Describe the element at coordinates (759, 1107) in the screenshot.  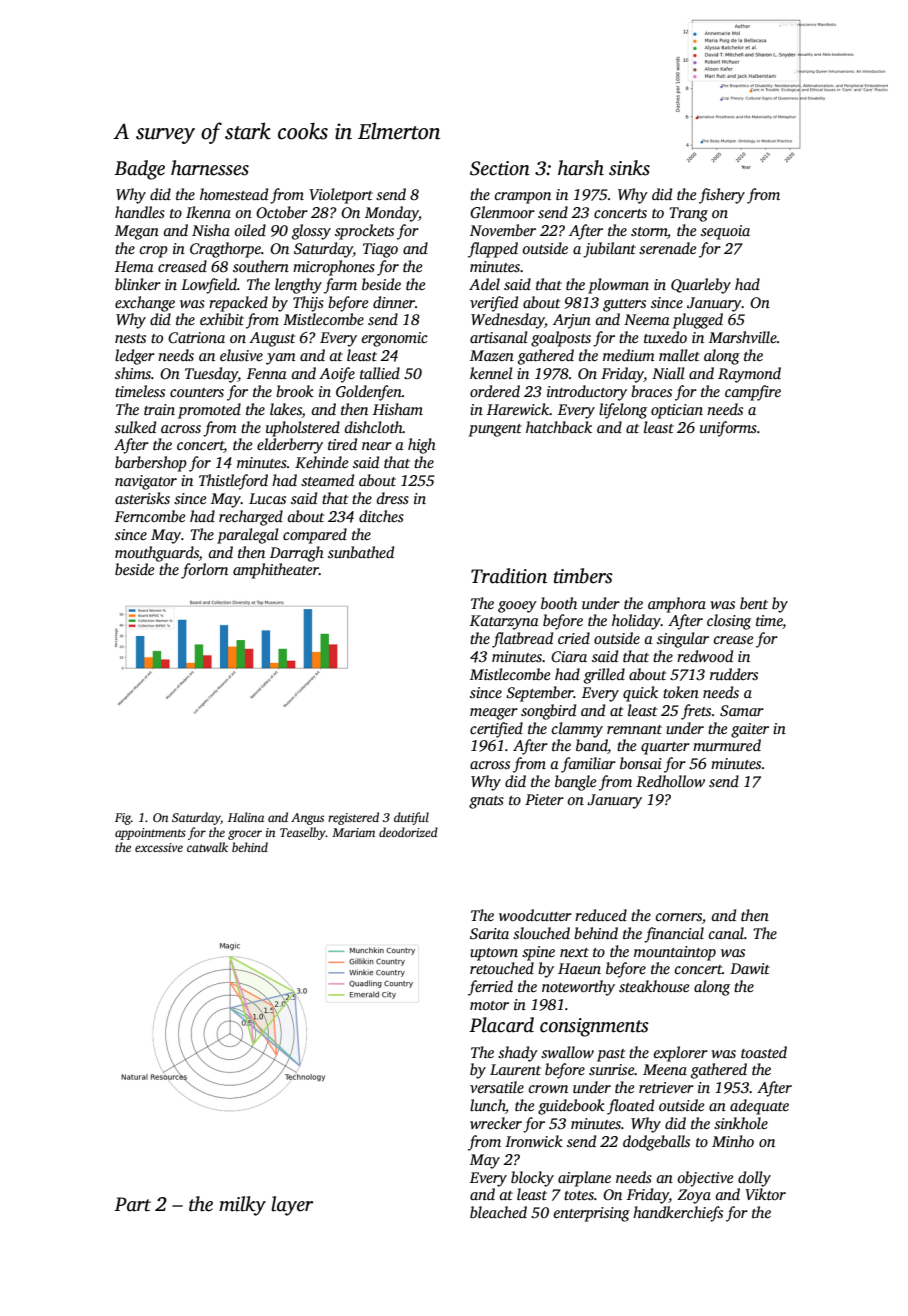
I see `adequate` at that location.
